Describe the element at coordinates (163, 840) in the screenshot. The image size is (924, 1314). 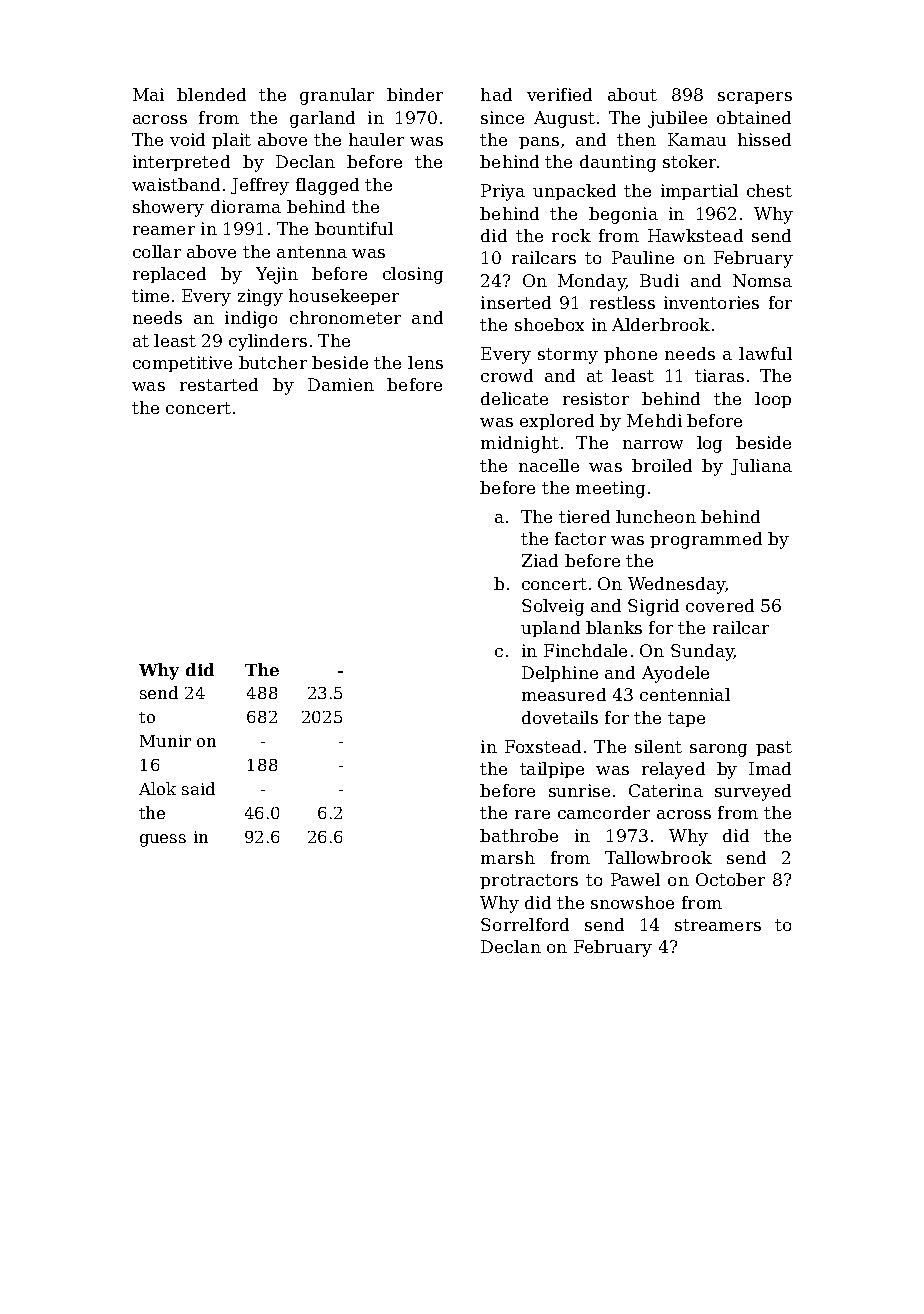
I see `guess` at that location.
